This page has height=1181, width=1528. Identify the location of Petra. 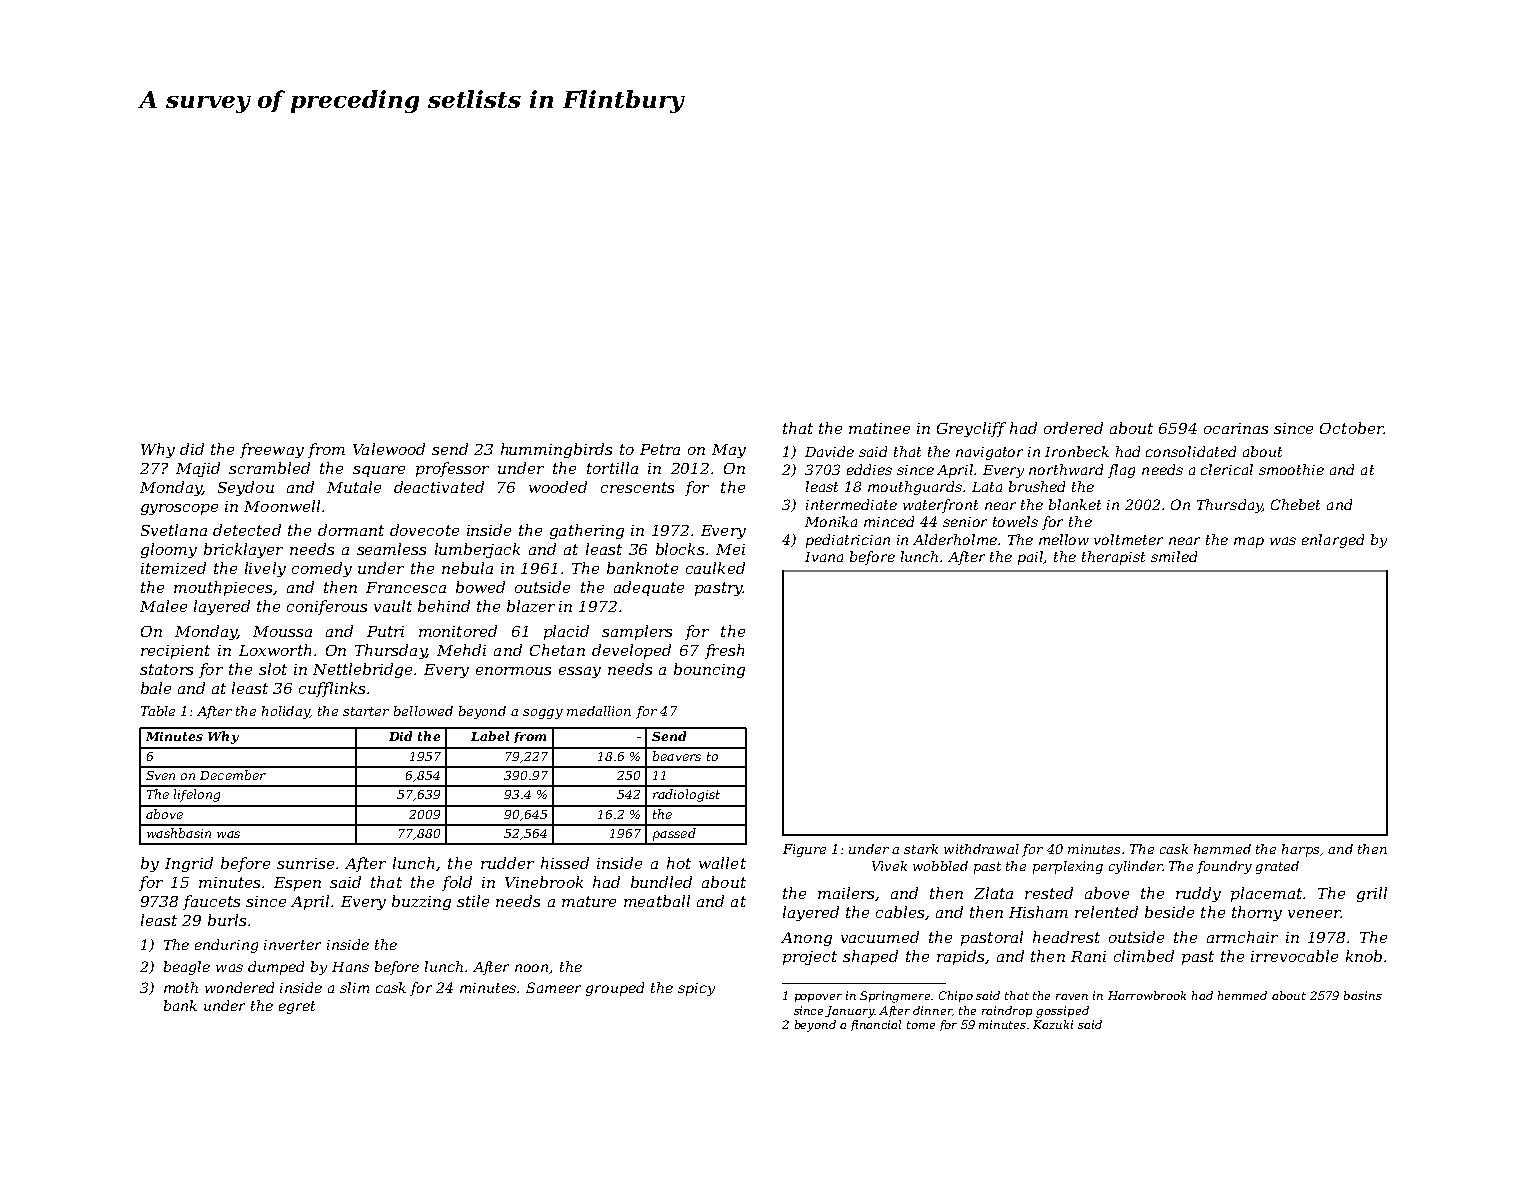
(660, 449).
